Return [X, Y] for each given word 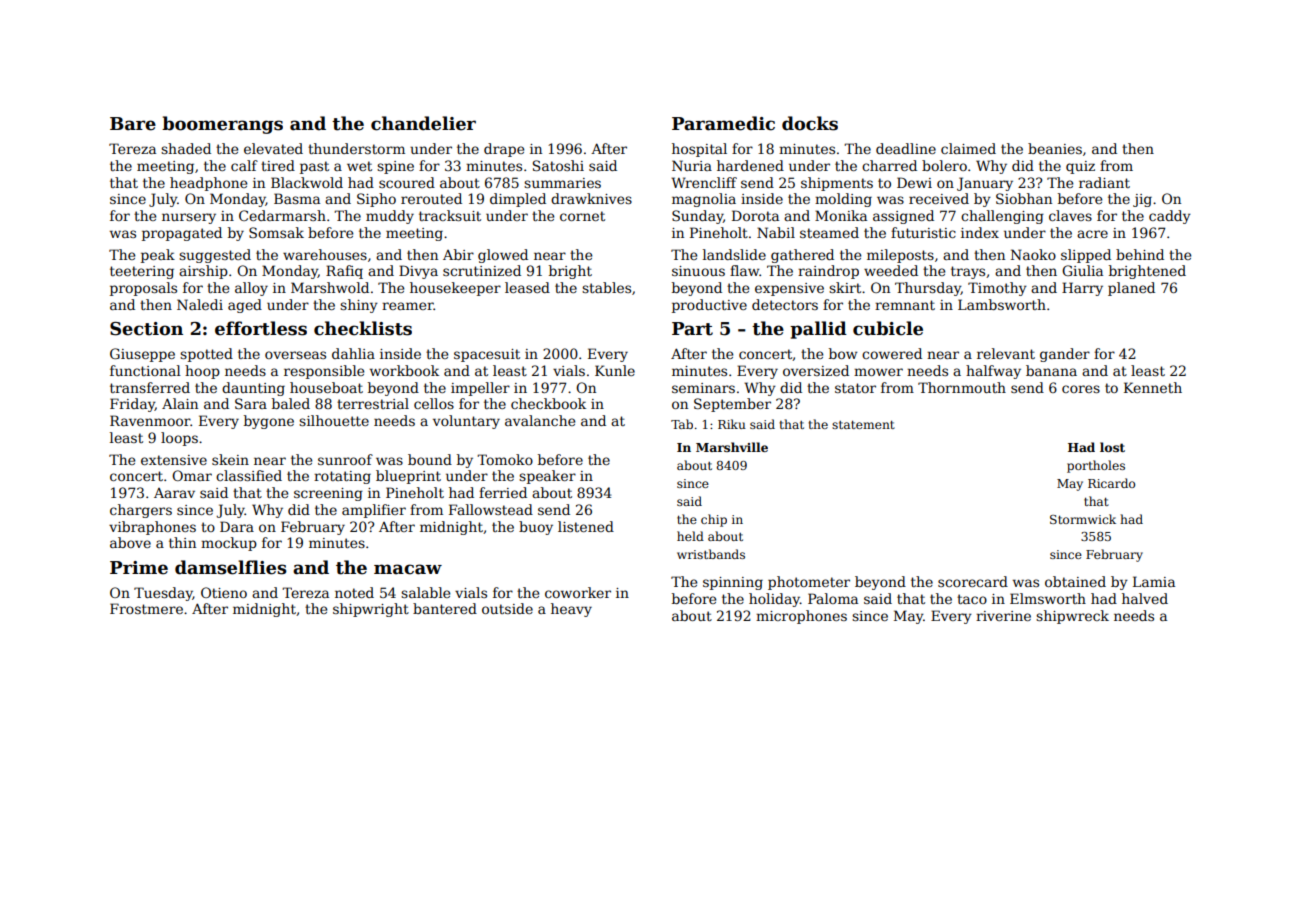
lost [1112, 447]
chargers [141, 511]
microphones [801, 617]
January [985, 184]
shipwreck [1072, 617]
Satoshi [558, 165]
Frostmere [146, 608]
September [732, 405]
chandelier [423, 123]
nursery [189, 218]
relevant [1006, 353]
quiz [1080, 167]
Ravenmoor [150, 420]
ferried [503, 492]
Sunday [697, 217]
